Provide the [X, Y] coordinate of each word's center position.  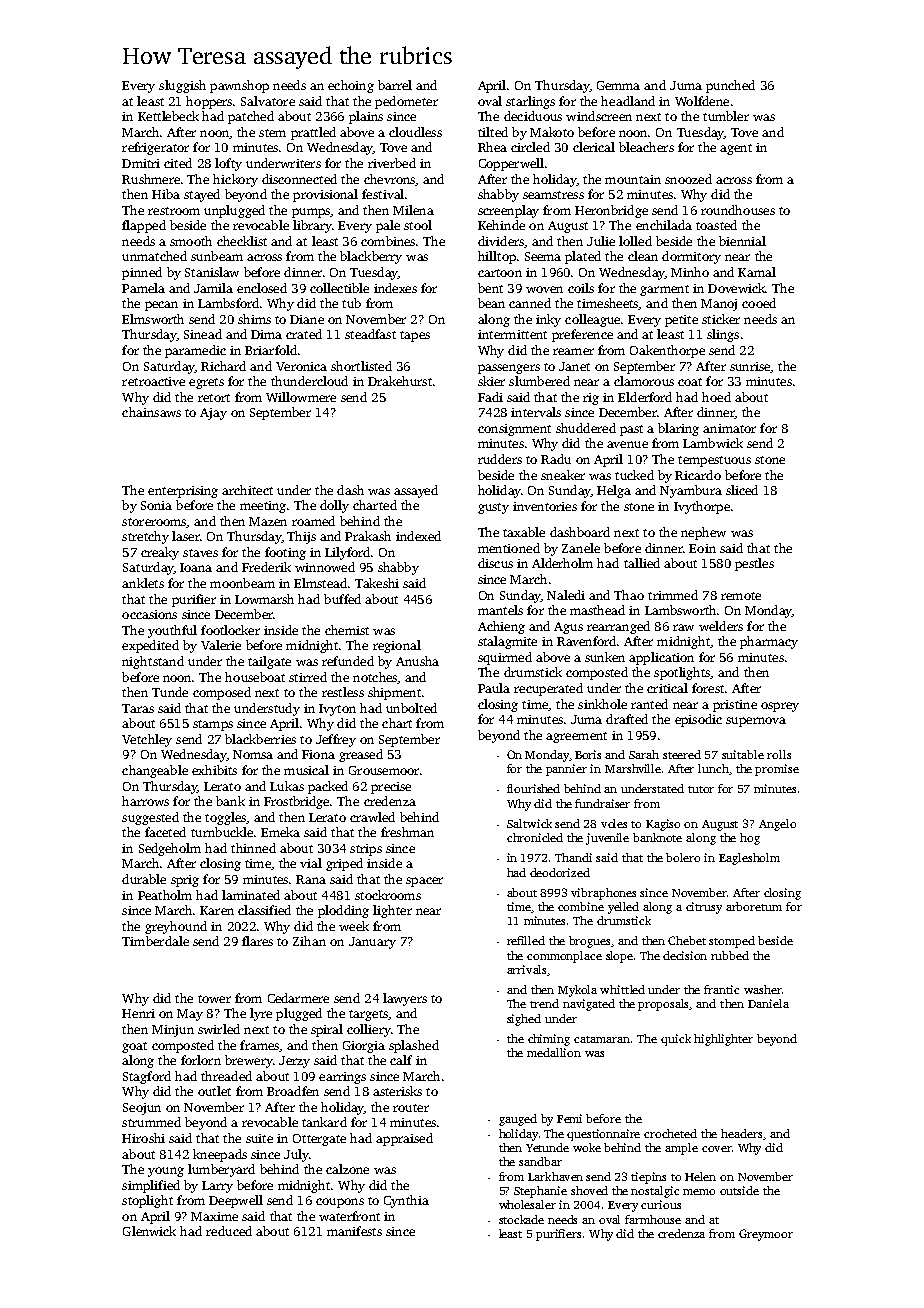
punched [730, 86]
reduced [229, 1231]
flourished [533, 788]
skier [491, 381]
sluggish [182, 86]
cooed [759, 303]
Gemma [618, 85]
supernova [756, 722]
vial [311, 863]
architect [247, 490]
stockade [521, 1219]
